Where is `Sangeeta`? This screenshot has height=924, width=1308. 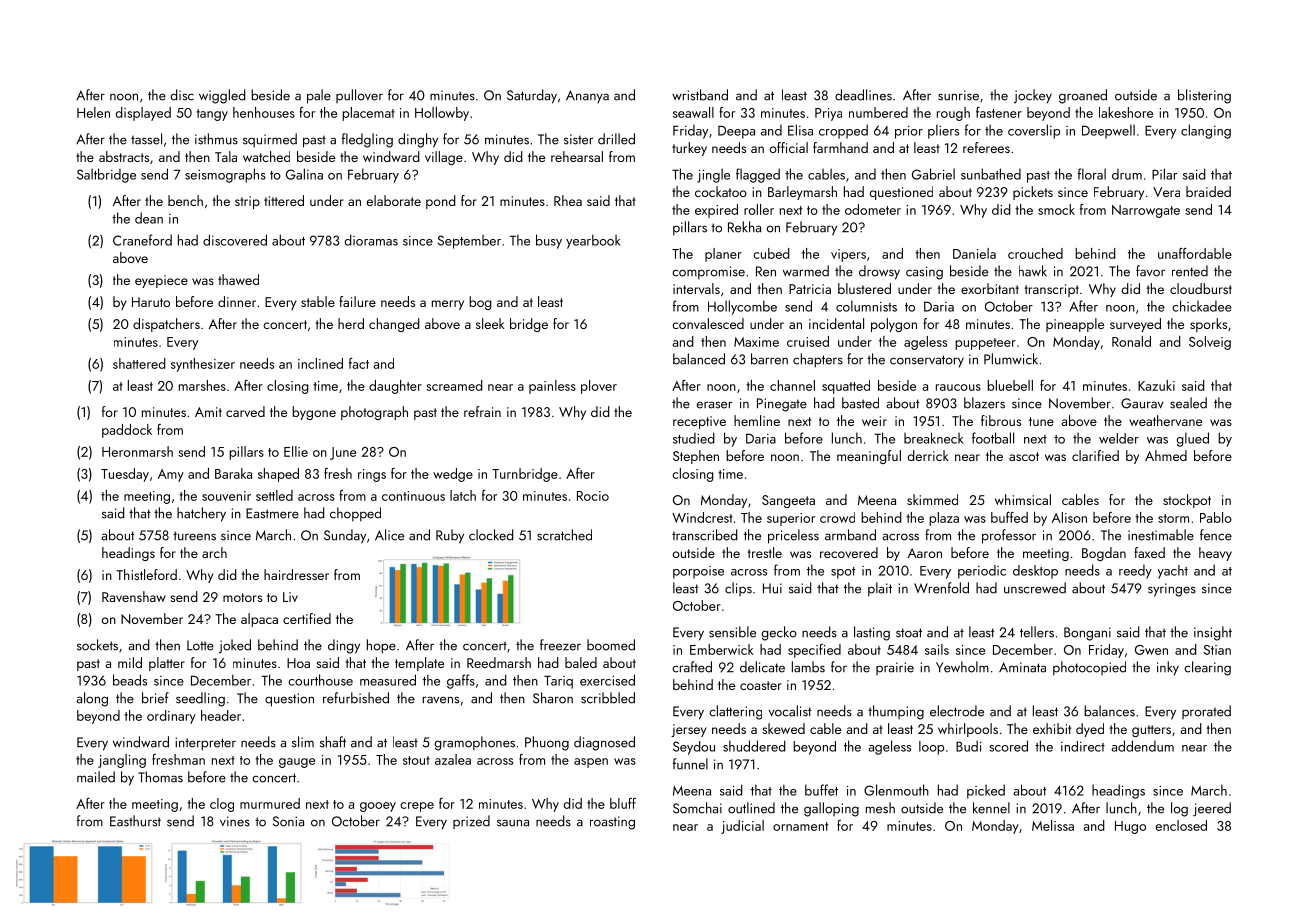 Sangeeta is located at coordinates (788, 501).
